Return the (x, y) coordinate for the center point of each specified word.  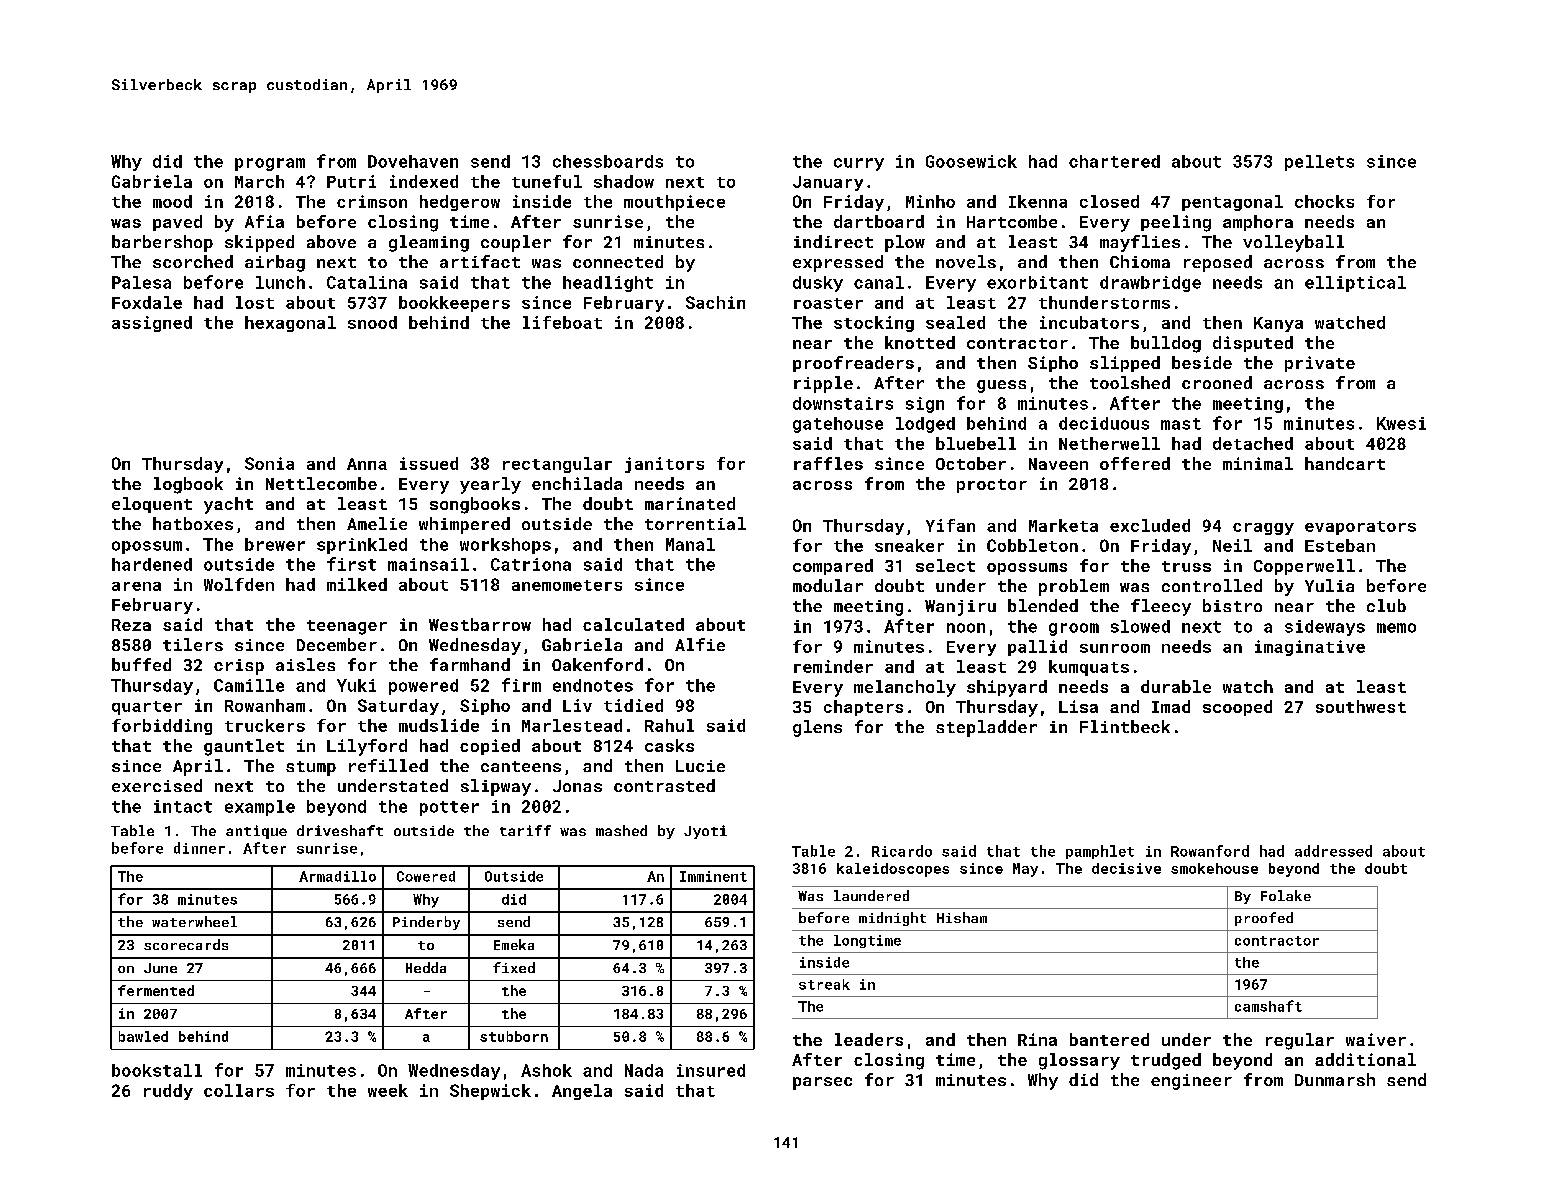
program (270, 164)
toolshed (1130, 382)
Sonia (269, 463)
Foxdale (147, 302)
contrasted (664, 785)
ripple (823, 384)
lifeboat (562, 322)
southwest (1361, 706)
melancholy (905, 688)
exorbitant (1037, 282)
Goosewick (971, 161)
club (1386, 605)
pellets (1319, 163)
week (388, 1090)
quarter (147, 708)
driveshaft (340, 830)
